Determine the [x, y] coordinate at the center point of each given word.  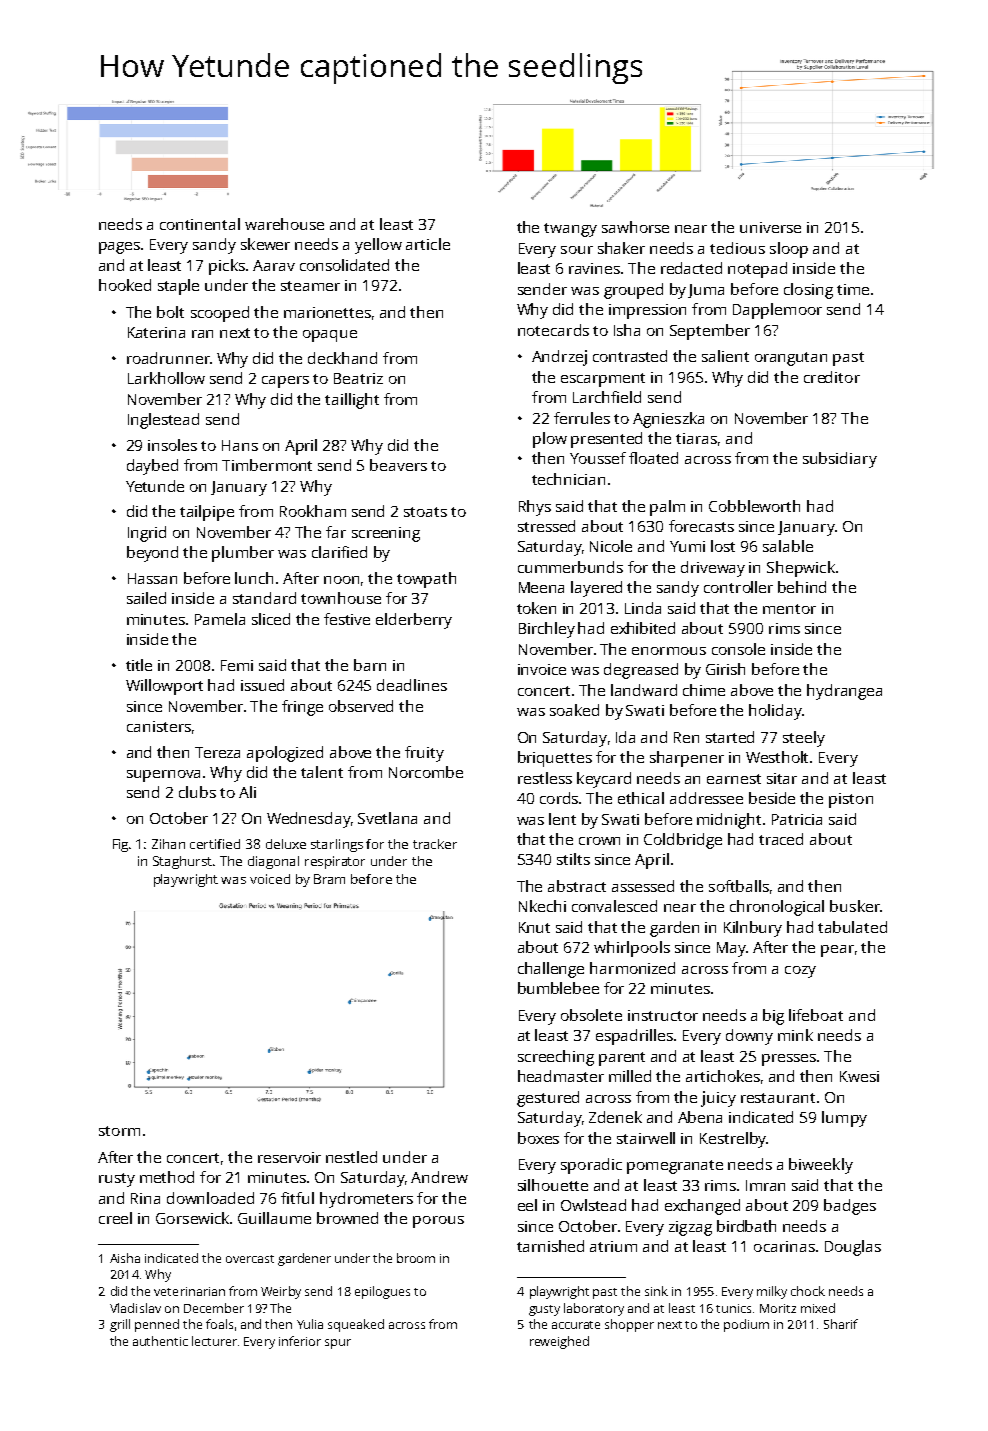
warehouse [284, 224]
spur [338, 1344]
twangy [570, 230]
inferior [300, 1341]
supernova [163, 776]
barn [370, 665]
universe [770, 227]
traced [781, 839]
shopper [629, 1325]
